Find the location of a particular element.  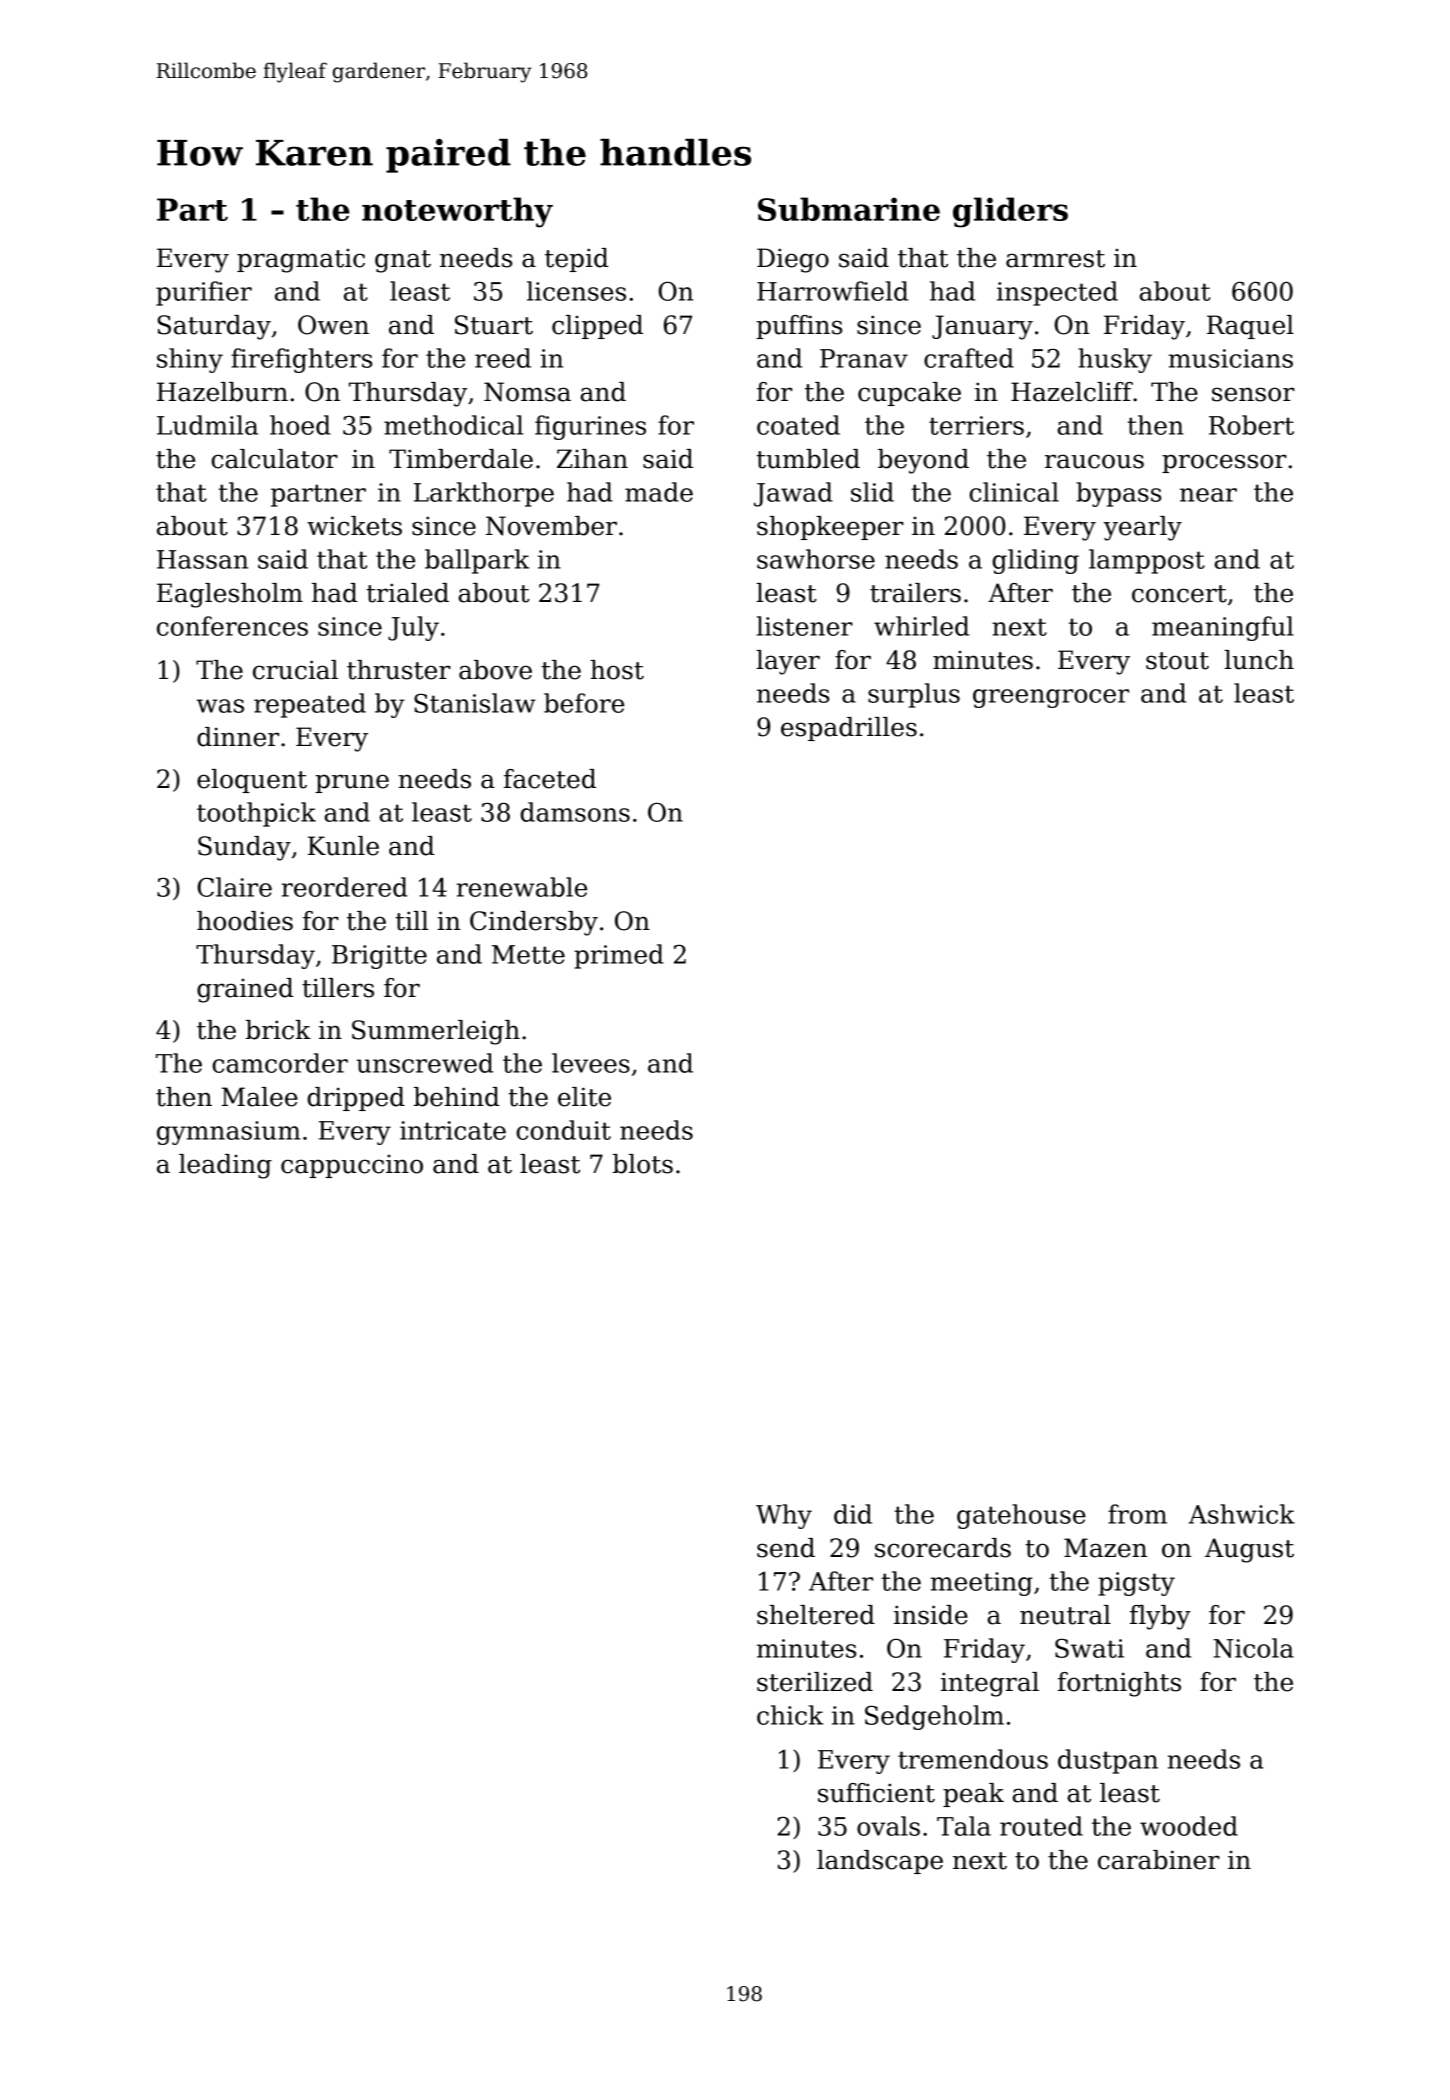

did is located at coordinates (853, 1514).
